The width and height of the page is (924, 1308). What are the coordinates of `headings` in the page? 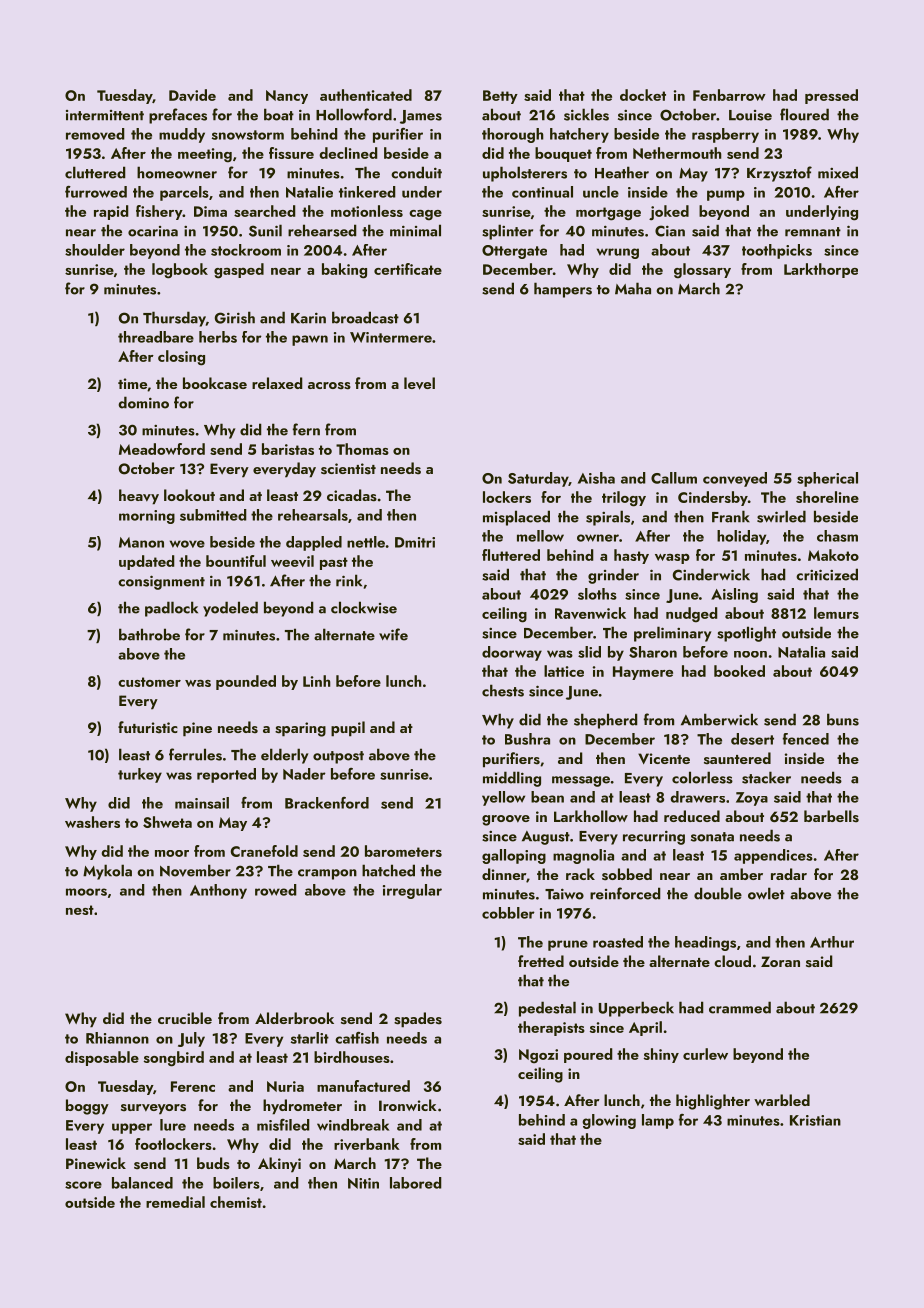 It's located at (705, 943).
